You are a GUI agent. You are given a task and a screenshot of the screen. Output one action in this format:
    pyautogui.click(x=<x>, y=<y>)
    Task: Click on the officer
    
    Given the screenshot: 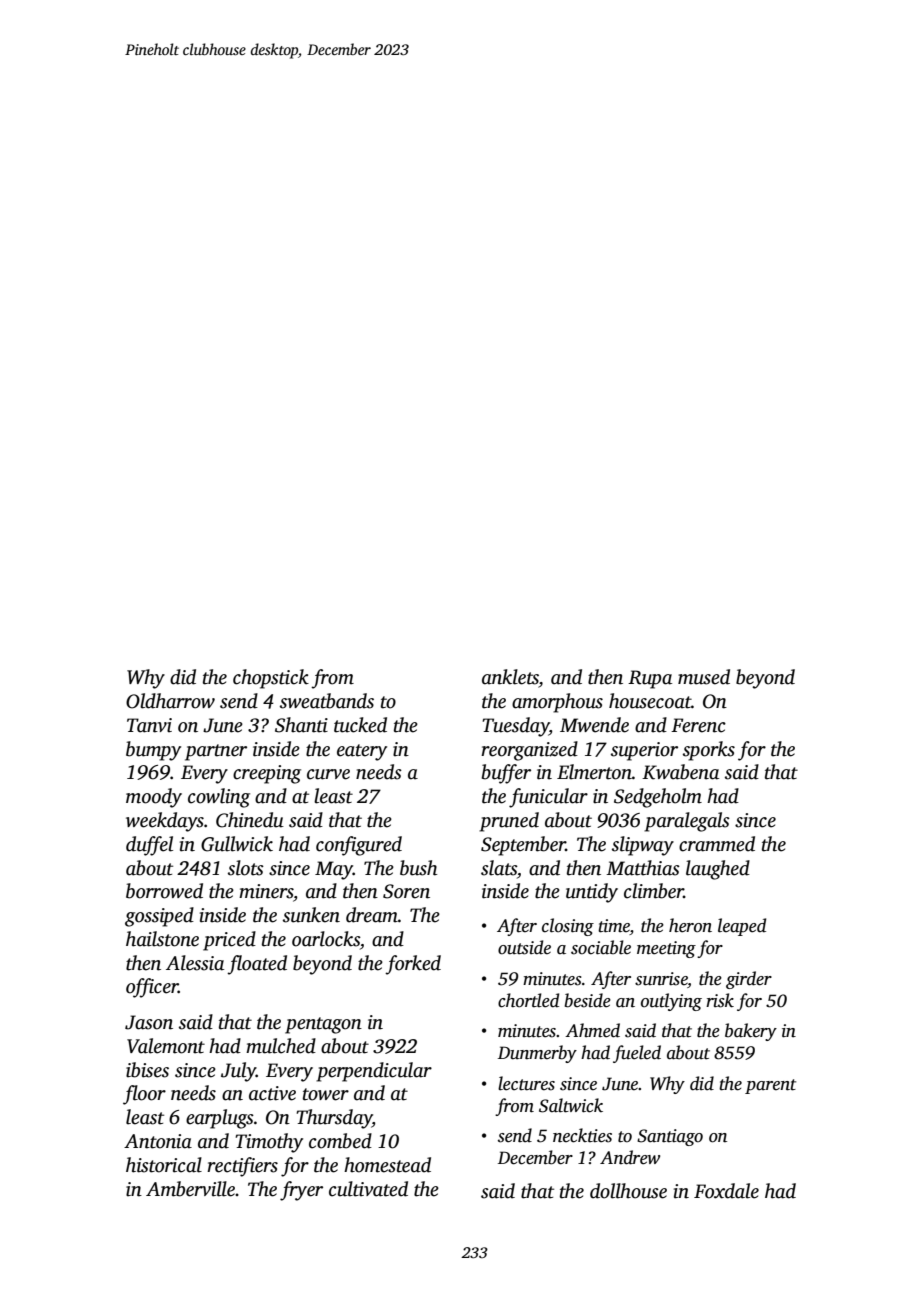 What is the action you would take?
    pyautogui.click(x=152, y=988)
